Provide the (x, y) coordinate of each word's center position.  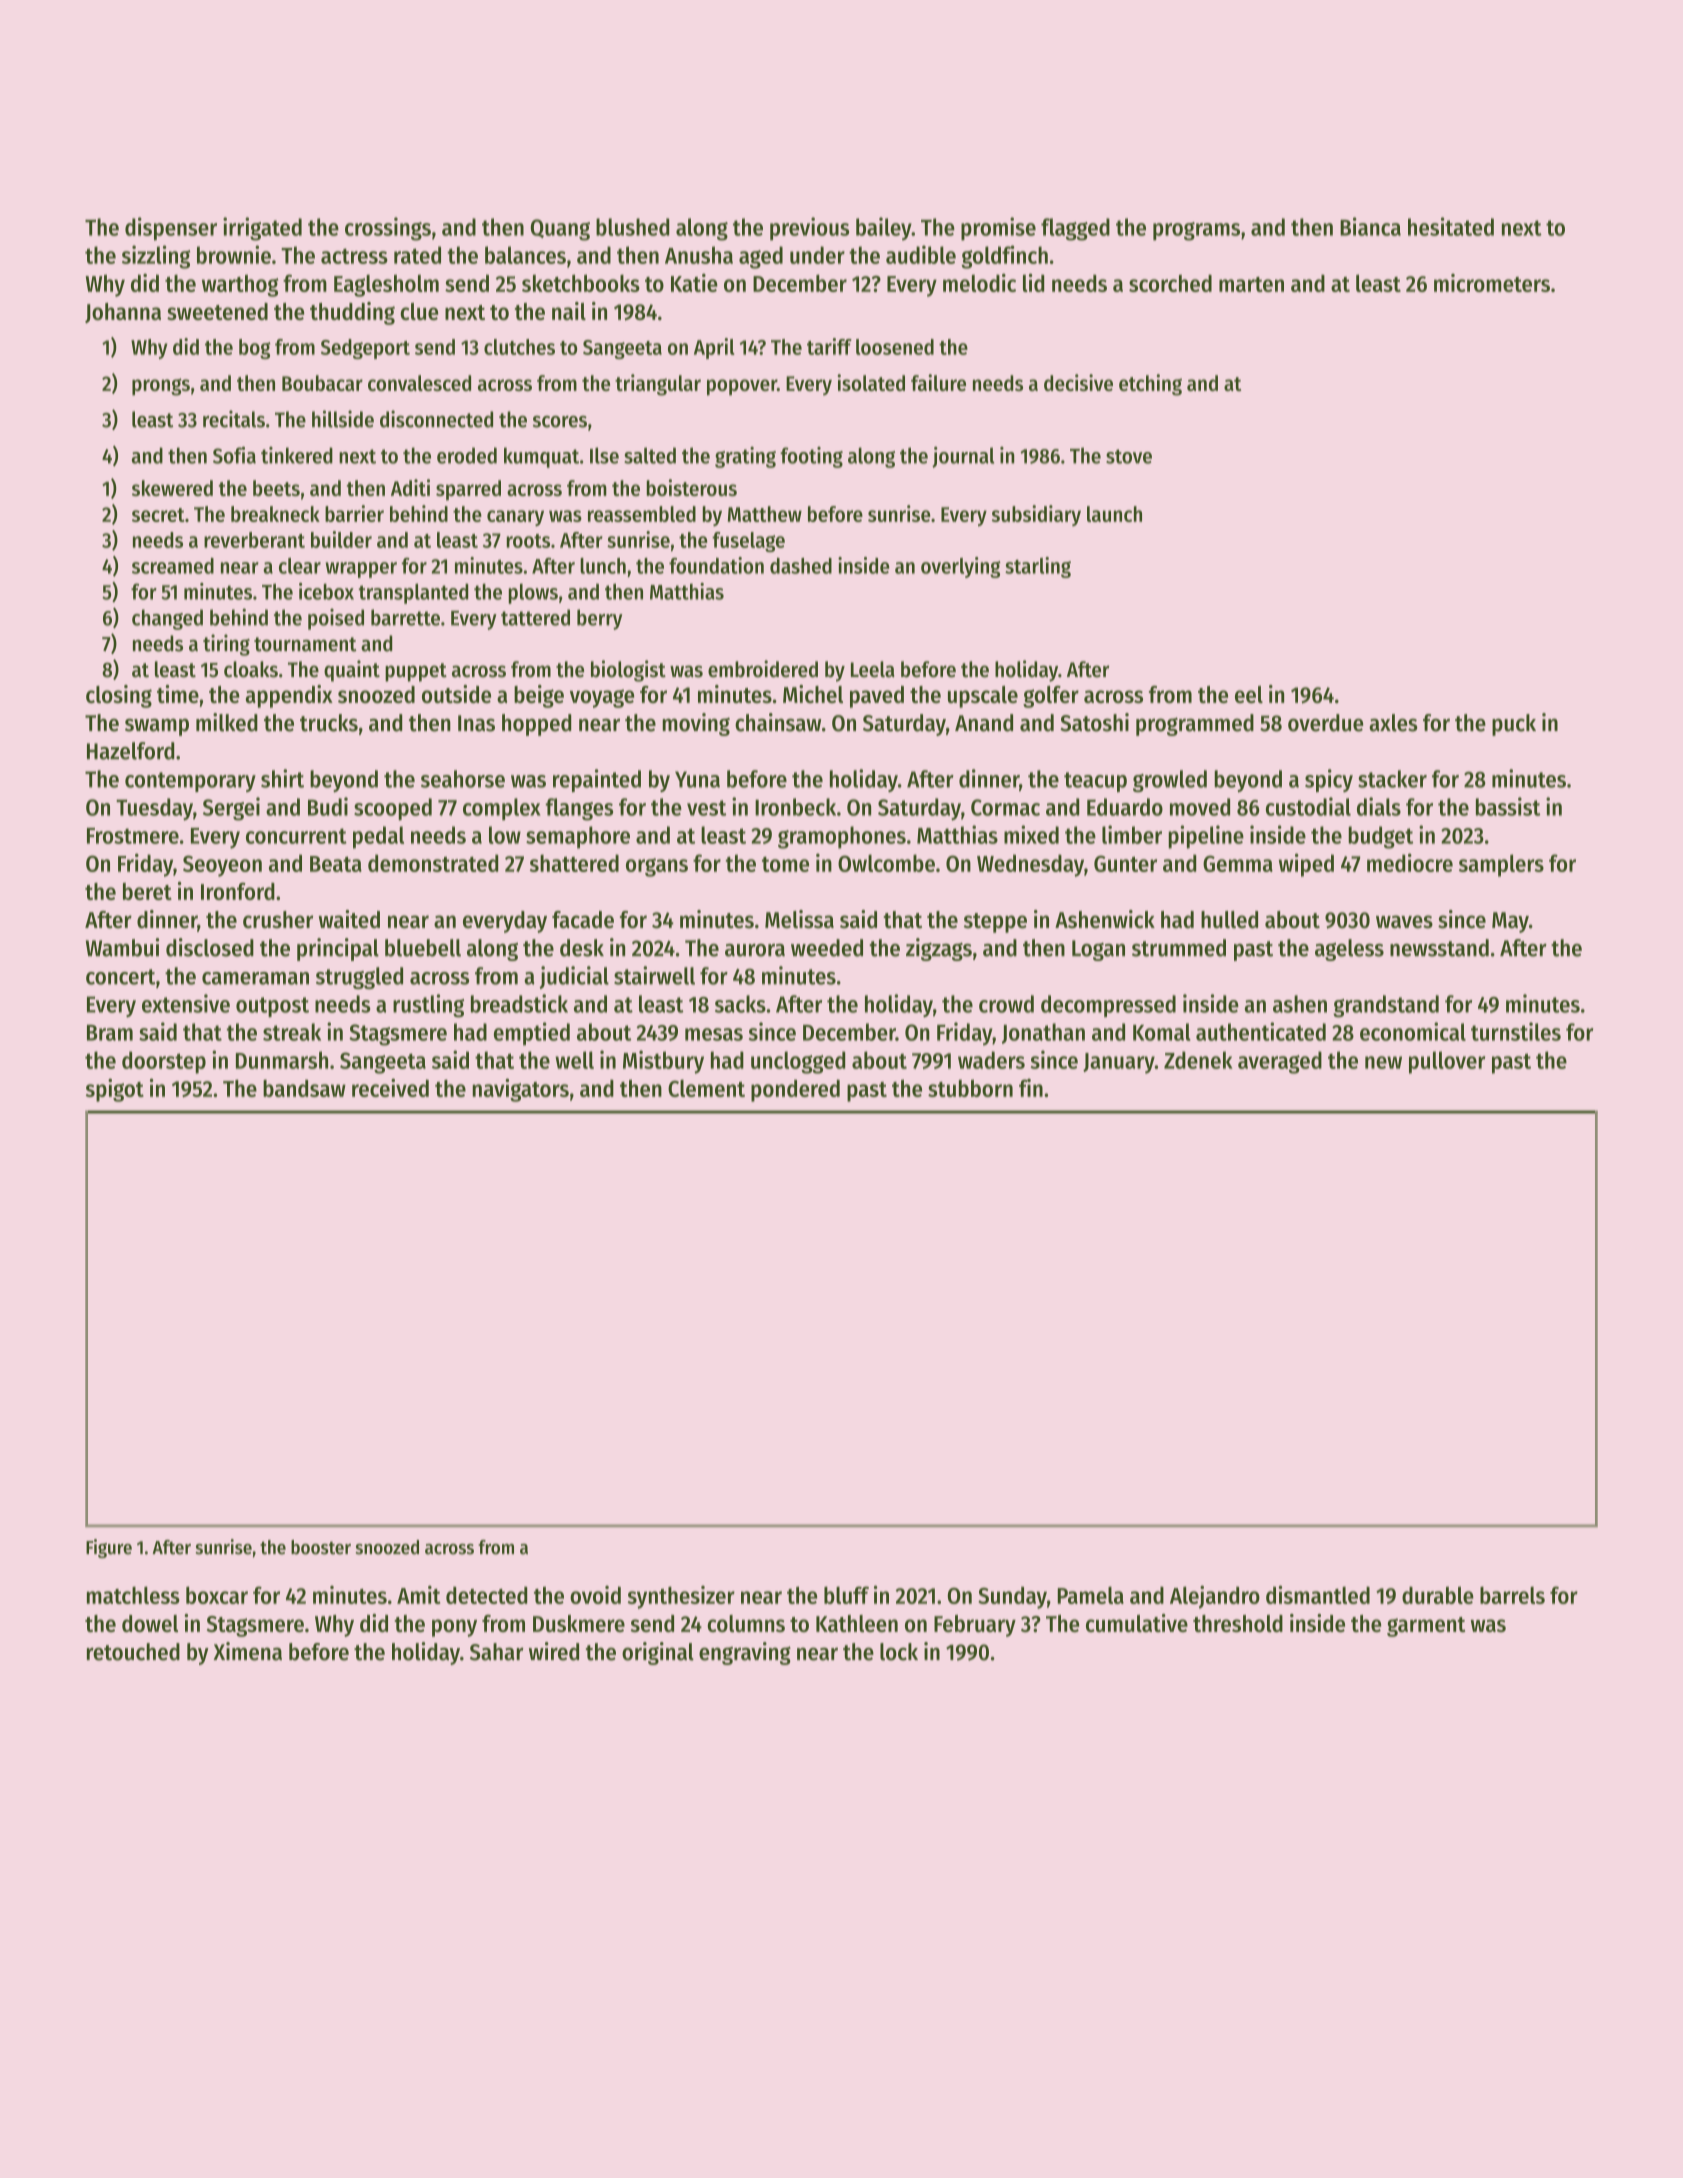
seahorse (463, 779)
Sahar (497, 1652)
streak (292, 1032)
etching (1150, 385)
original (658, 1653)
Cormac (1005, 807)
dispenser (171, 229)
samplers (1501, 865)
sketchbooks (581, 283)
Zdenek (1198, 1060)
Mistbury (663, 1062)
